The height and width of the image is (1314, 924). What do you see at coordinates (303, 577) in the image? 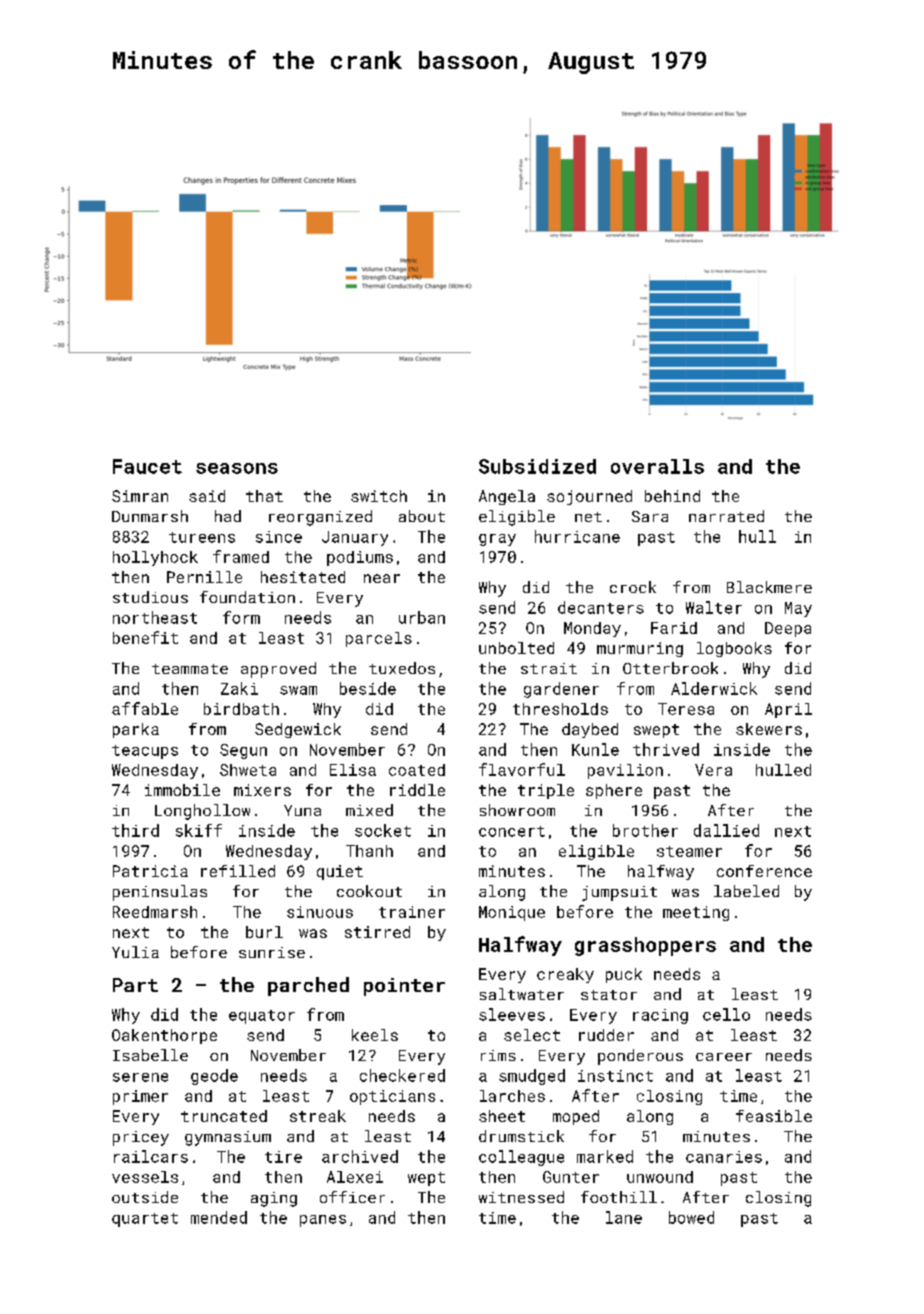
I see `hesitated` at bounding box center [303, 577].
